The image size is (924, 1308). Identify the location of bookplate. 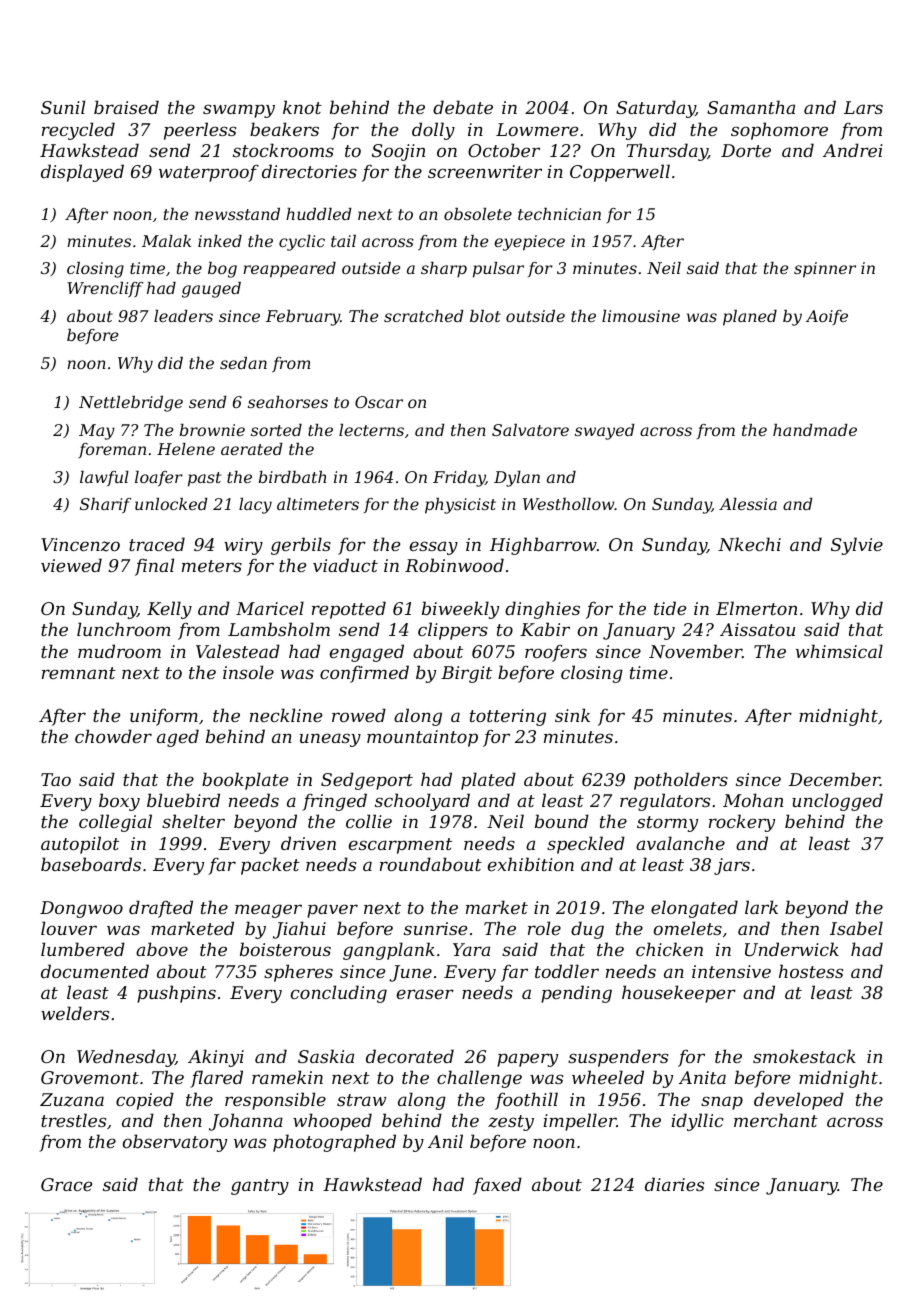
(245, 781).
